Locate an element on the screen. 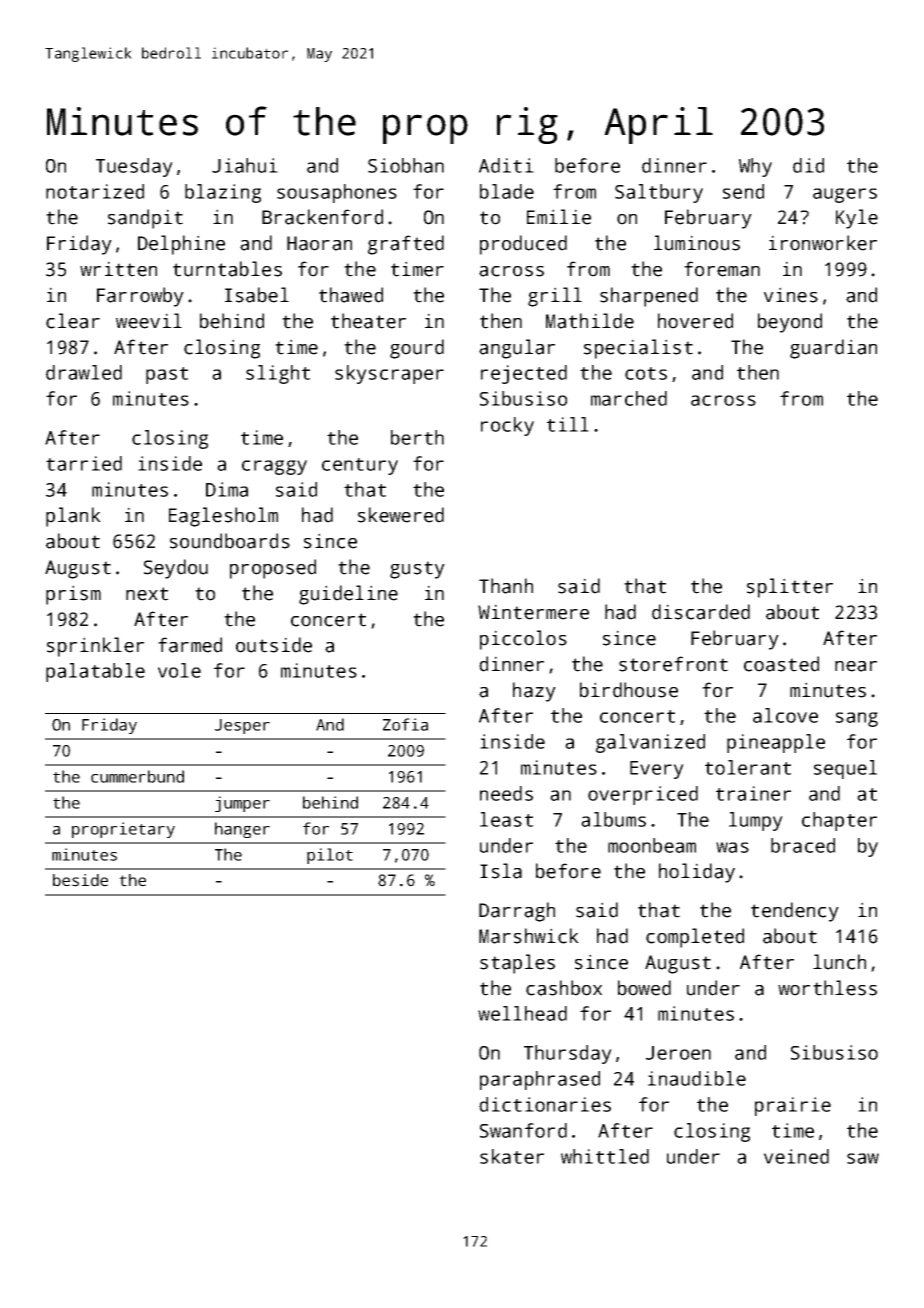  whittled is located at coordinates (605, 1156).
